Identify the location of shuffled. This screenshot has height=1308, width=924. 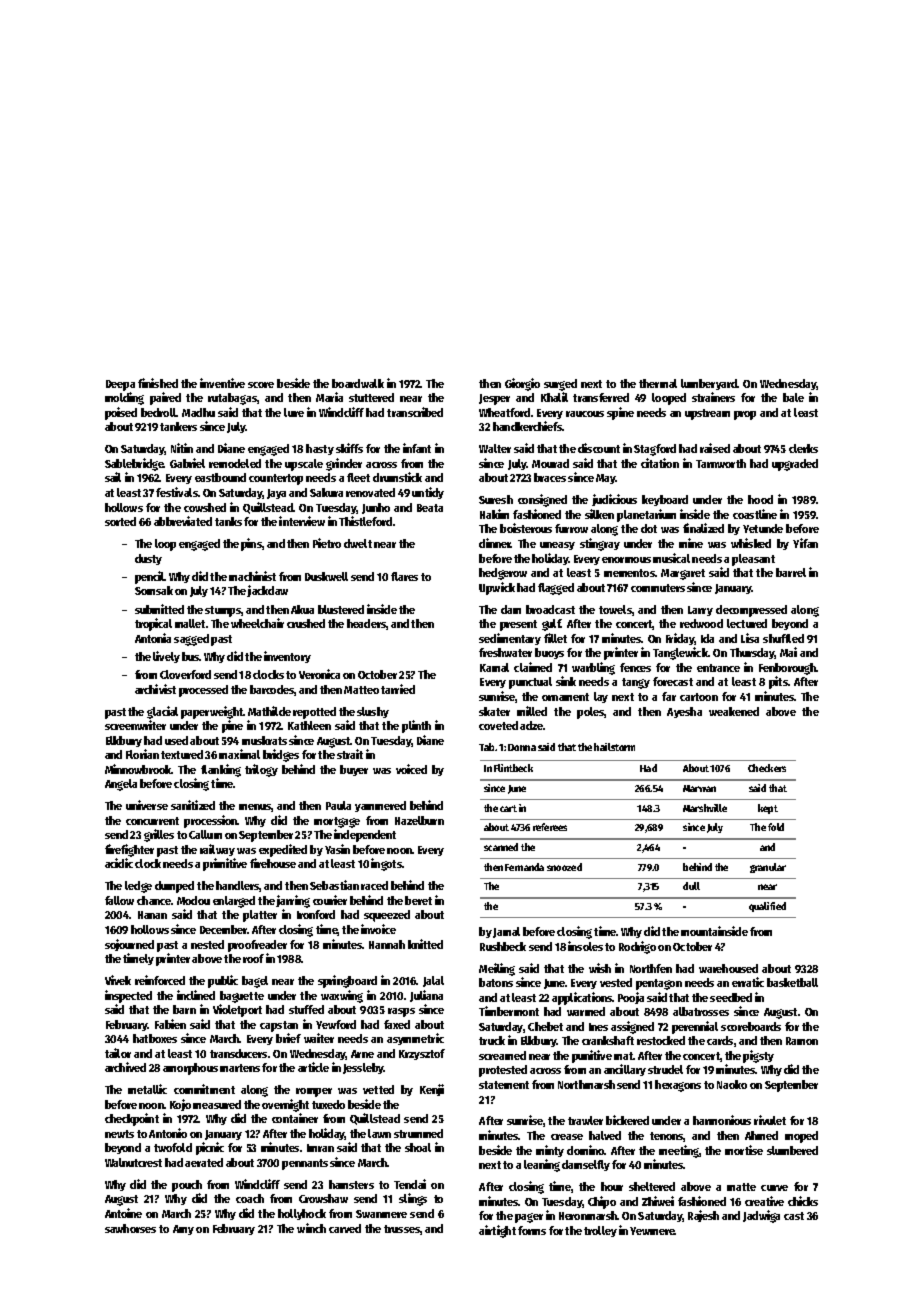
(783, 638).
